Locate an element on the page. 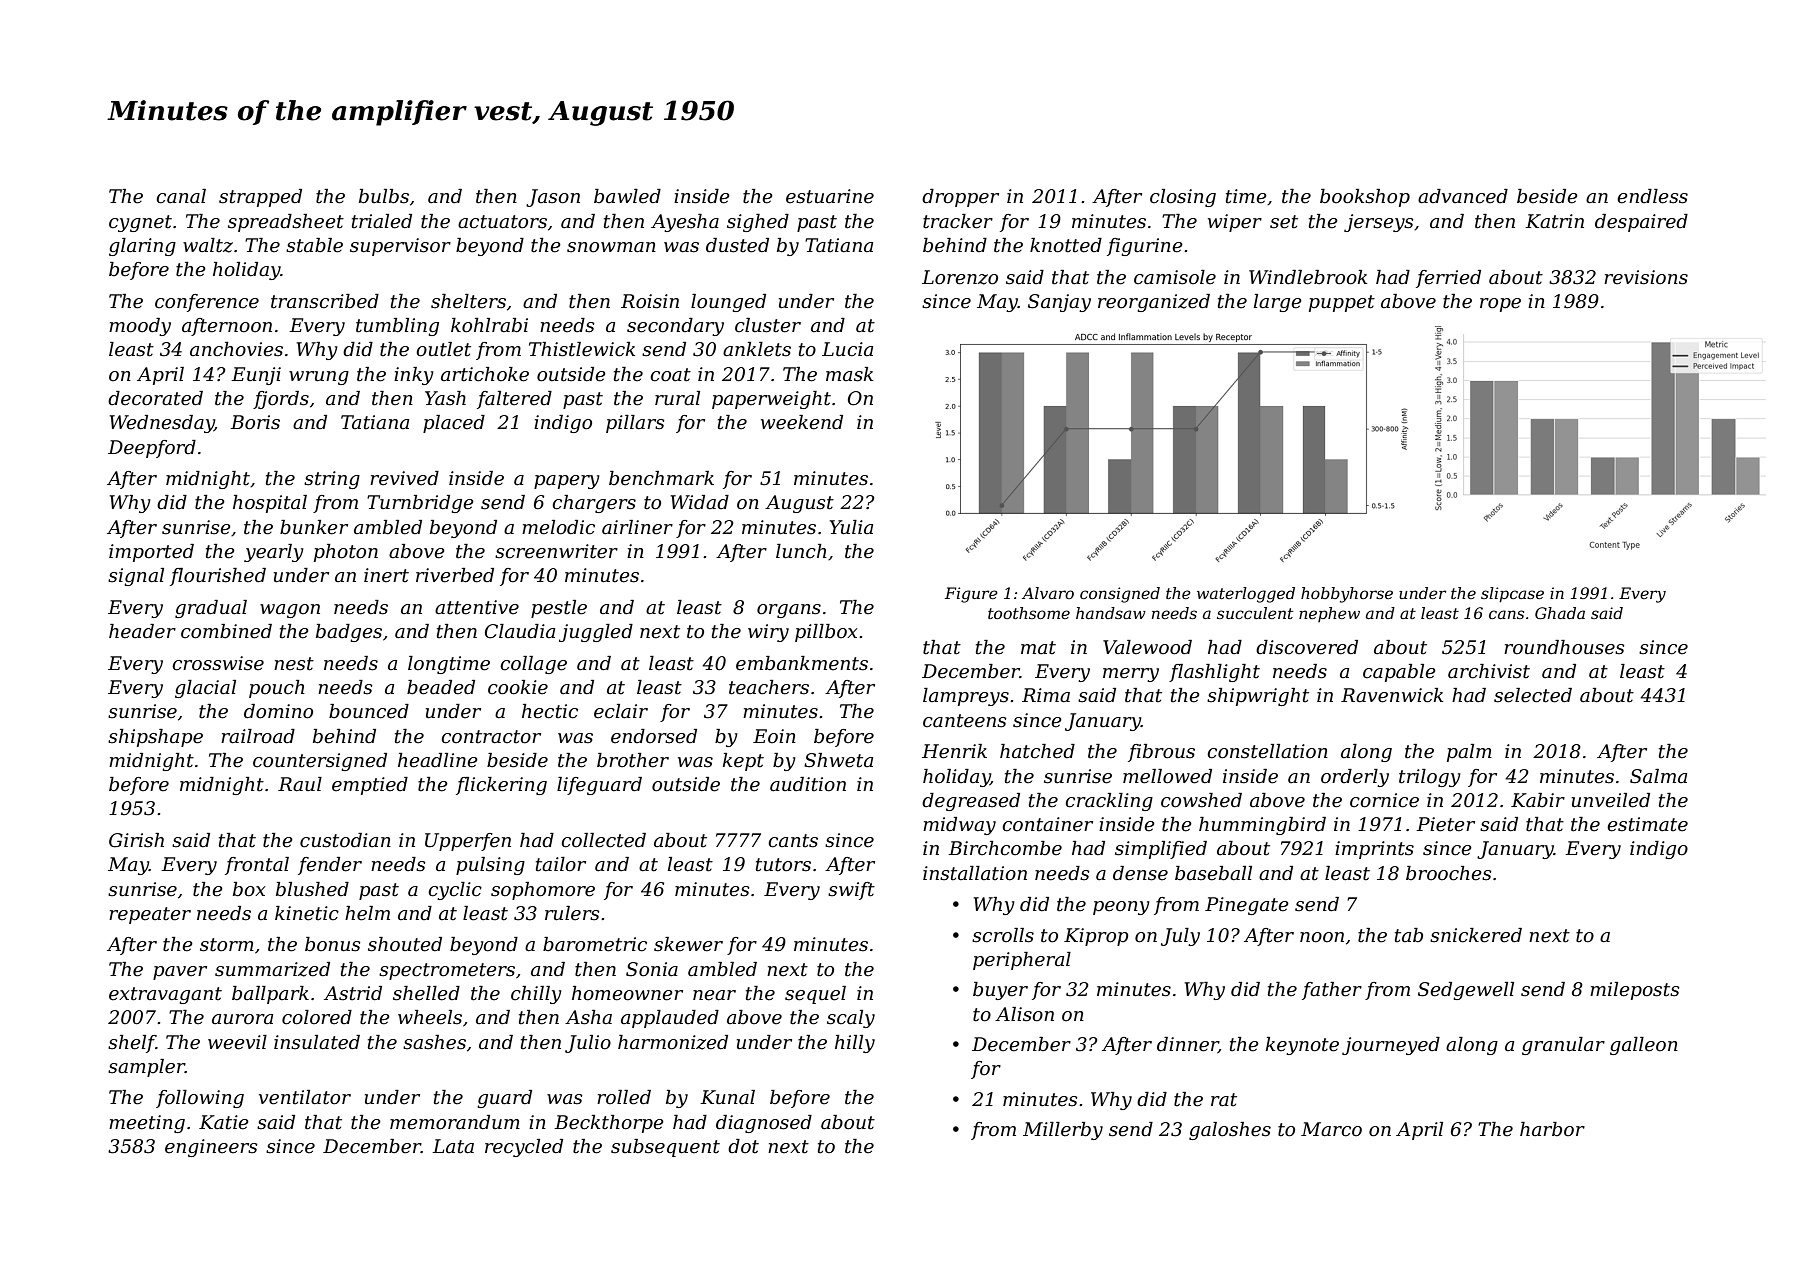 Image resolution: width=1797 pixels, height=1271 pixels. beaded is located at coordinates (441, 687).
